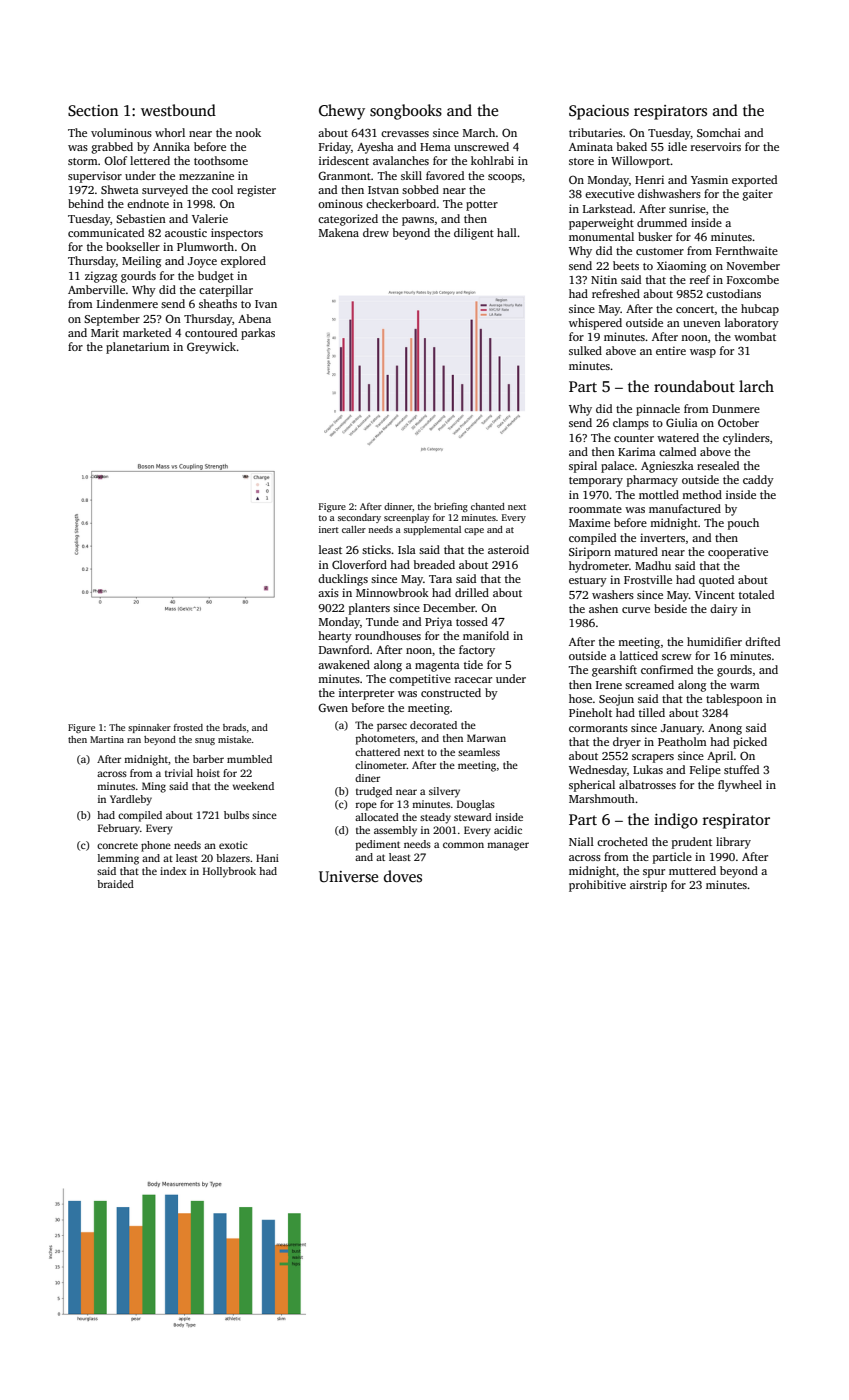 The image size is (849, 1400). I want to click on larch, so click(756, 386).
